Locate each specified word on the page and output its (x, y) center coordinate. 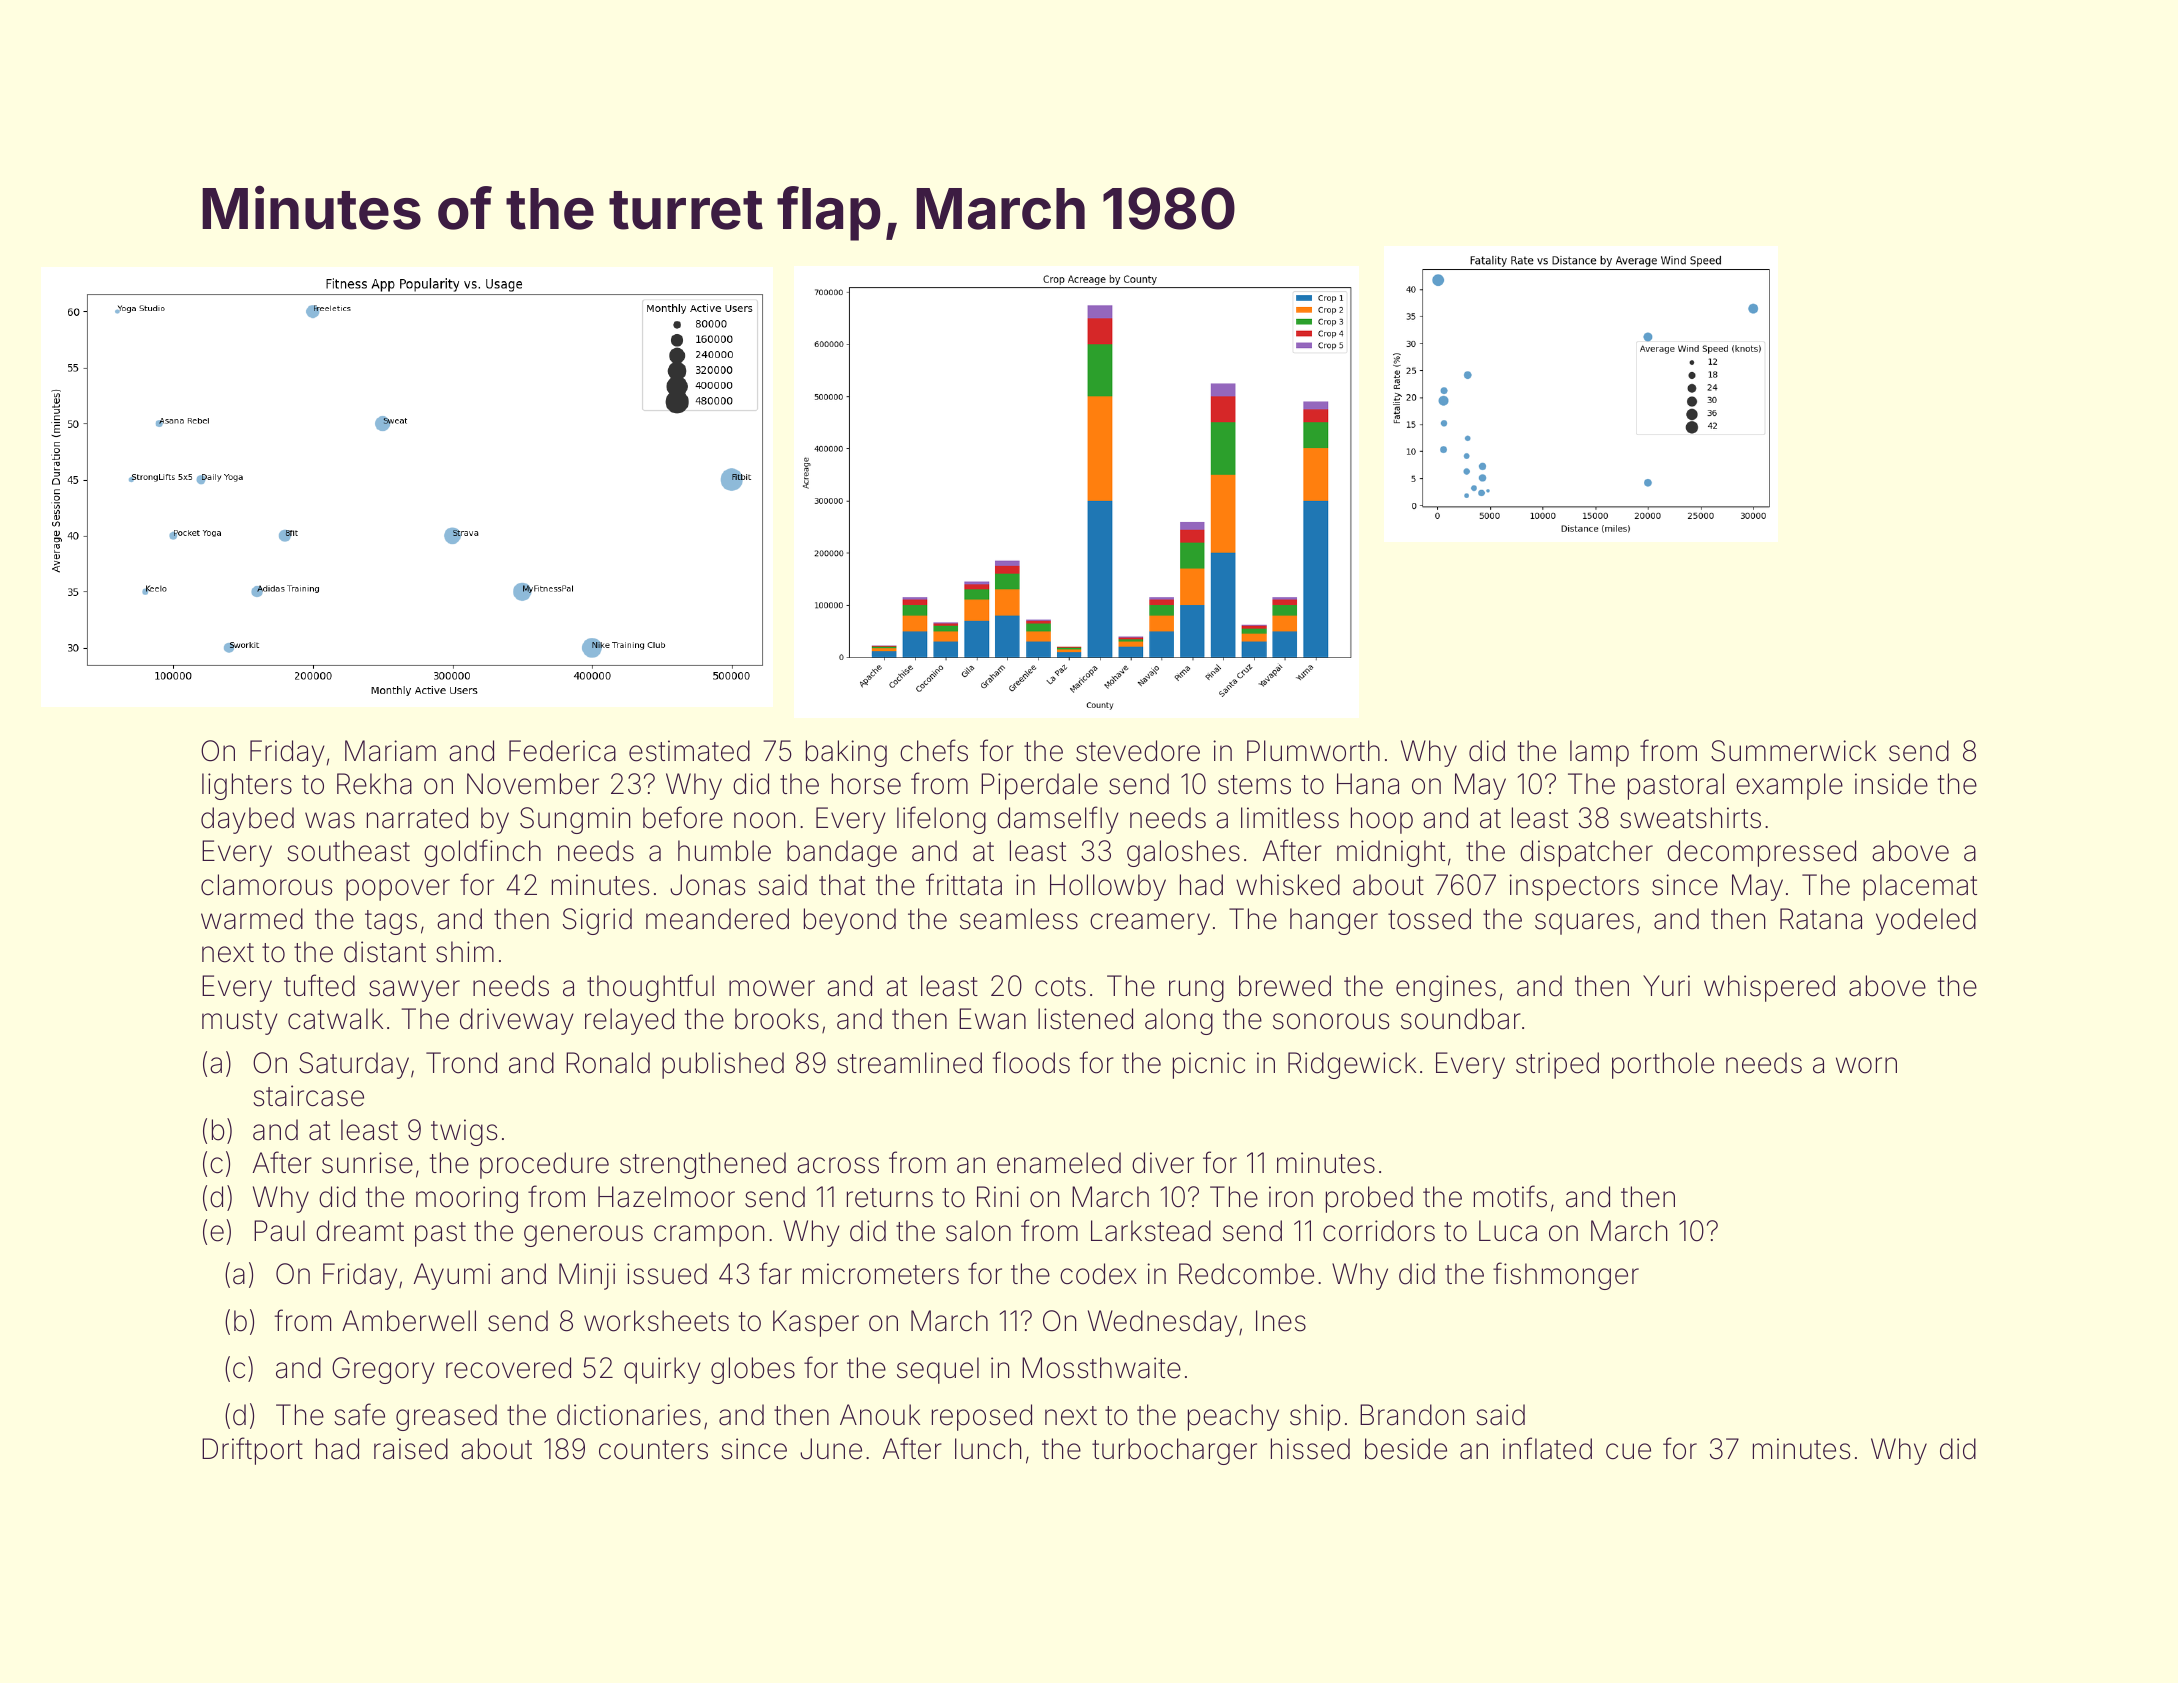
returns (890, 1198)
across (838, 1165)
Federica (562, 751)
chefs (934, 750)
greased (446, 1417)
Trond (461, 1063)
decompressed (1761, 853)
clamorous (266, 885)
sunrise (367, 1163)
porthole (1663, 1065)
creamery (1150, 924)
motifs (1510, 1196)
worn (1866, 1065)
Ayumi (452, 1276)
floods (1031, 1062)
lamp (1599, 753)
